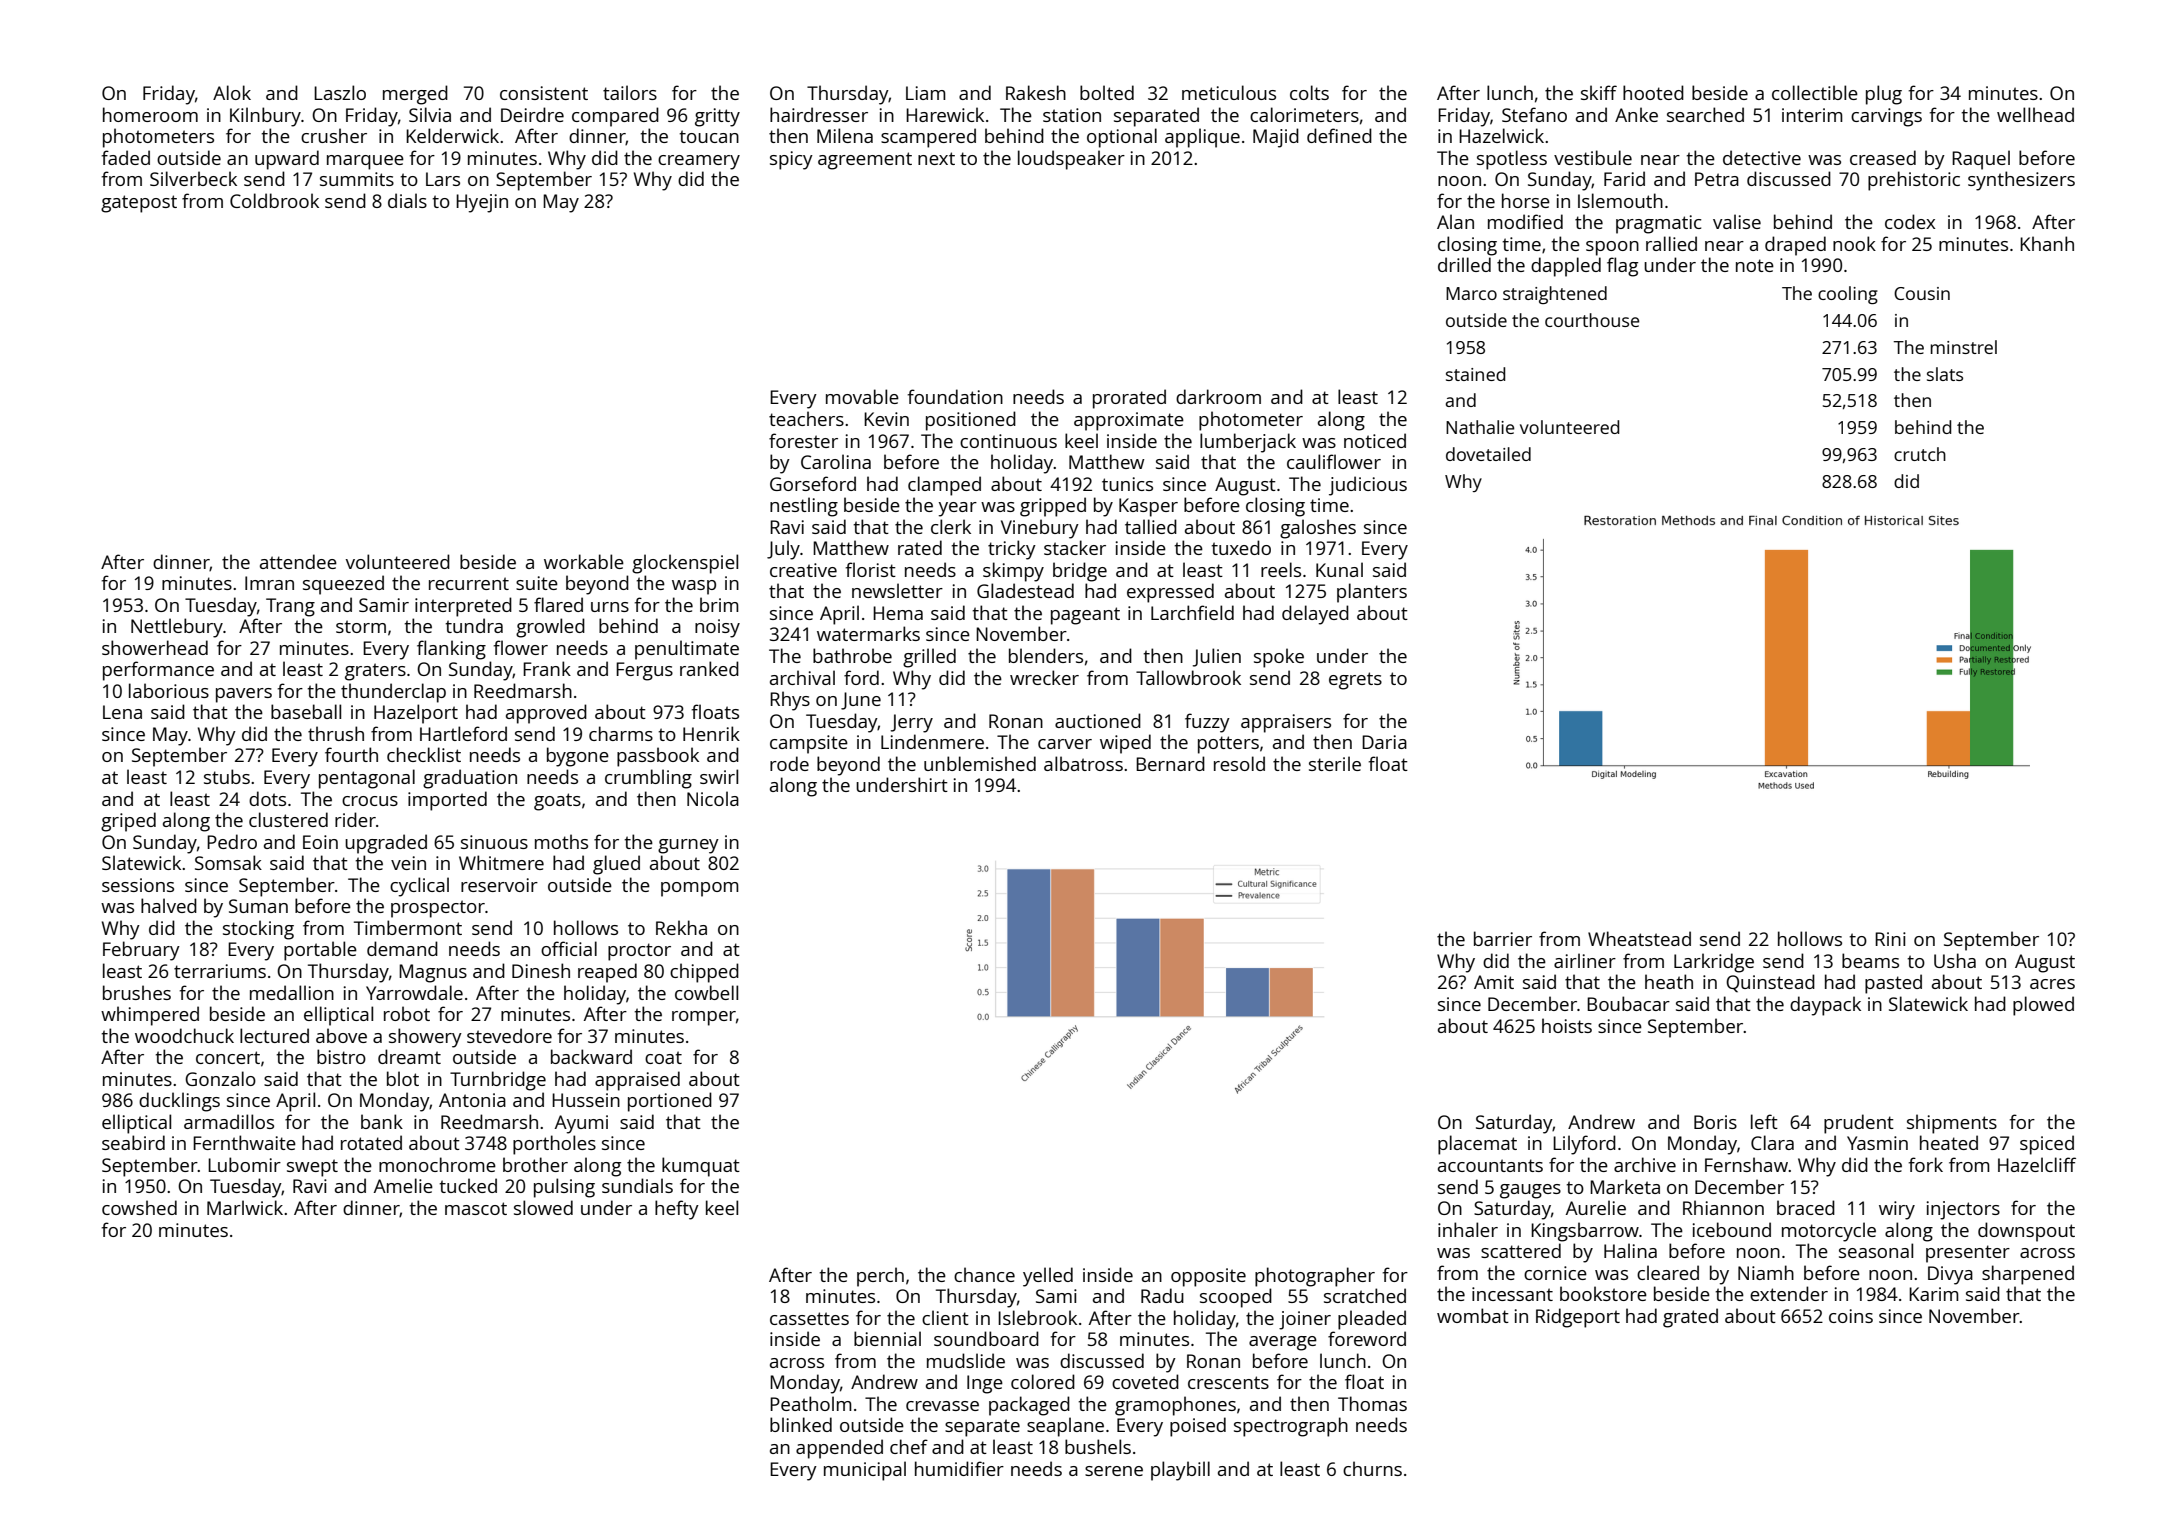 The width and height of the screenshot is (2177, 1539). What do you see at coordinates (1639, 938) in the screenshot?
I see `Wheatstead` at bounding box center [1639, 938].
